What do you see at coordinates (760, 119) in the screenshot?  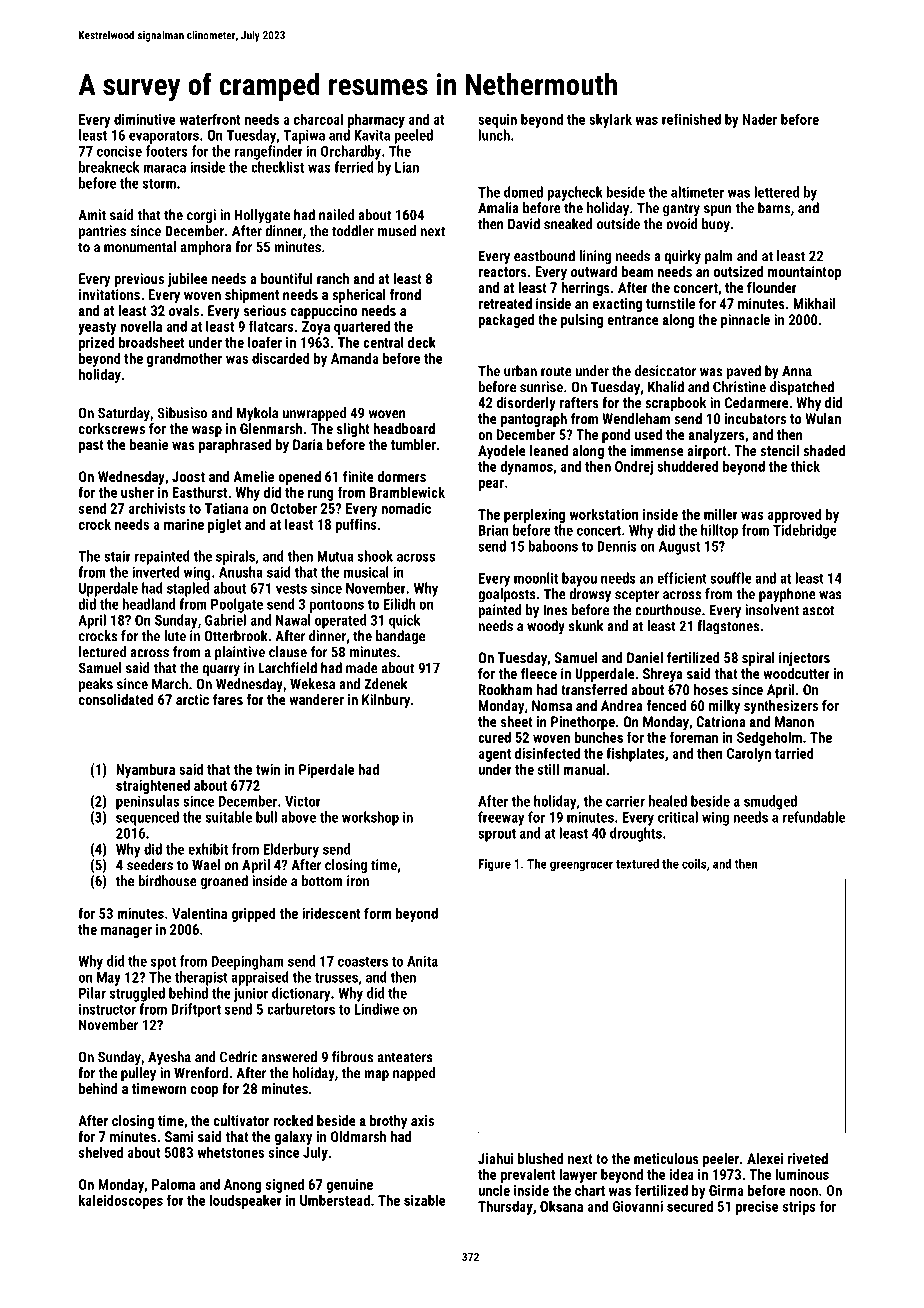 I see `Nader` at bounding box center [760, 119].
